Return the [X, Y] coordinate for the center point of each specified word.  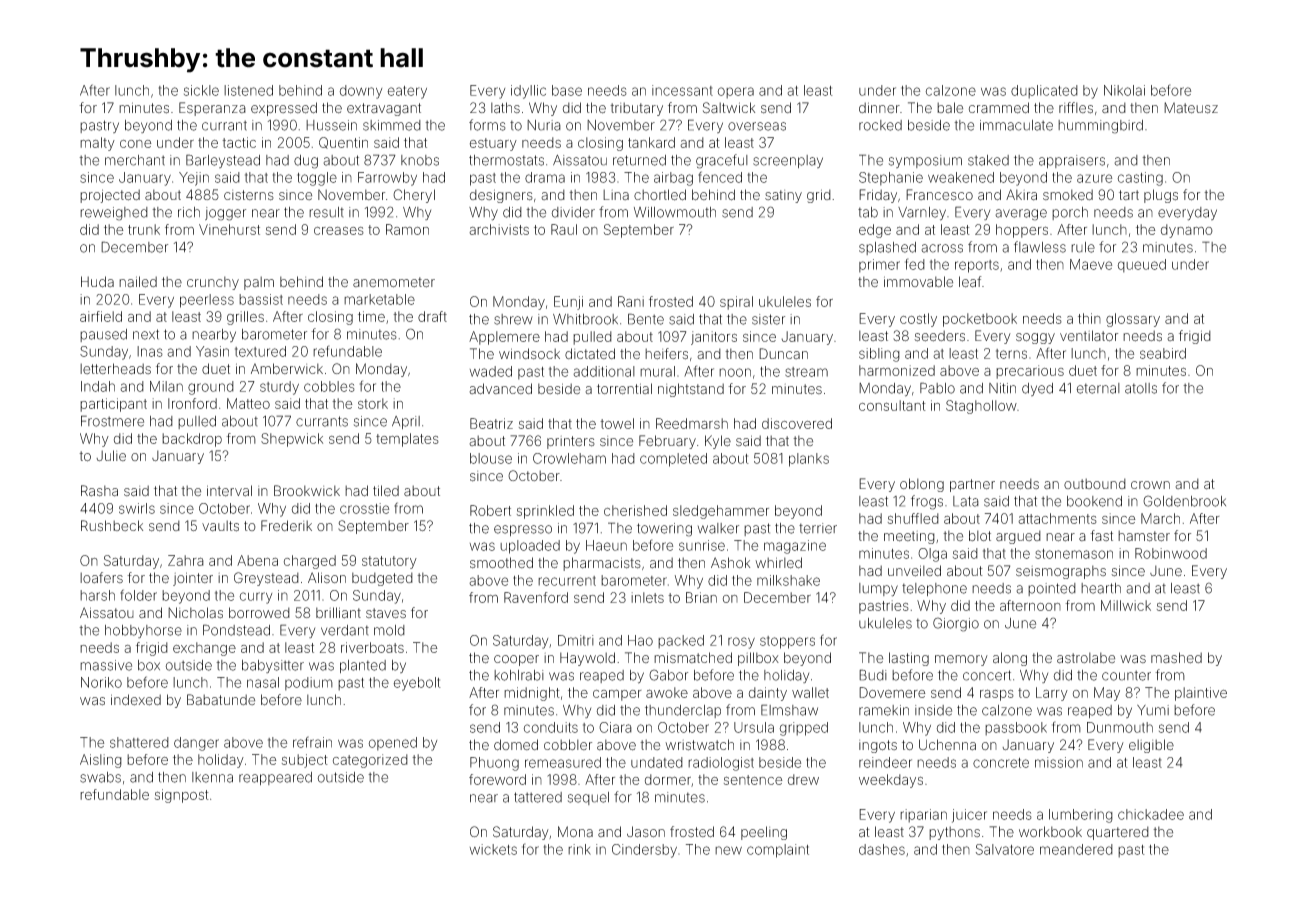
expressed [284, 109]
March [1160, 518]
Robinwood [1171, 553]
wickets [493, 849]
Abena [257, 560]
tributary [636, 109]
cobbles [329, 386]
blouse [491, 458]
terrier [818, 528]
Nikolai [1124, 90]
